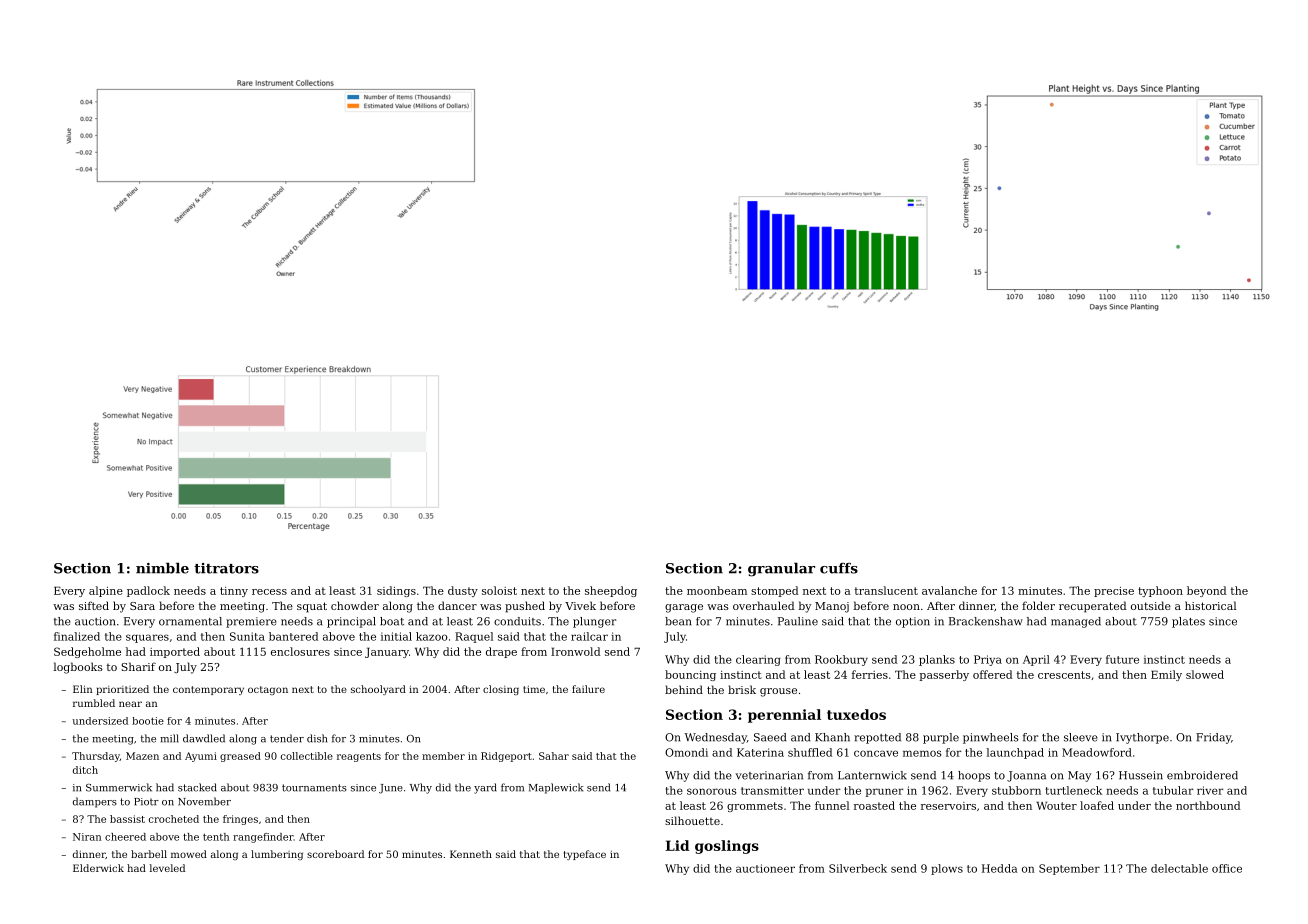 The height and width of the document is (924, 1308). Describe the element at coordinates (167, 868) in the document. I see `leveled` at that location.
